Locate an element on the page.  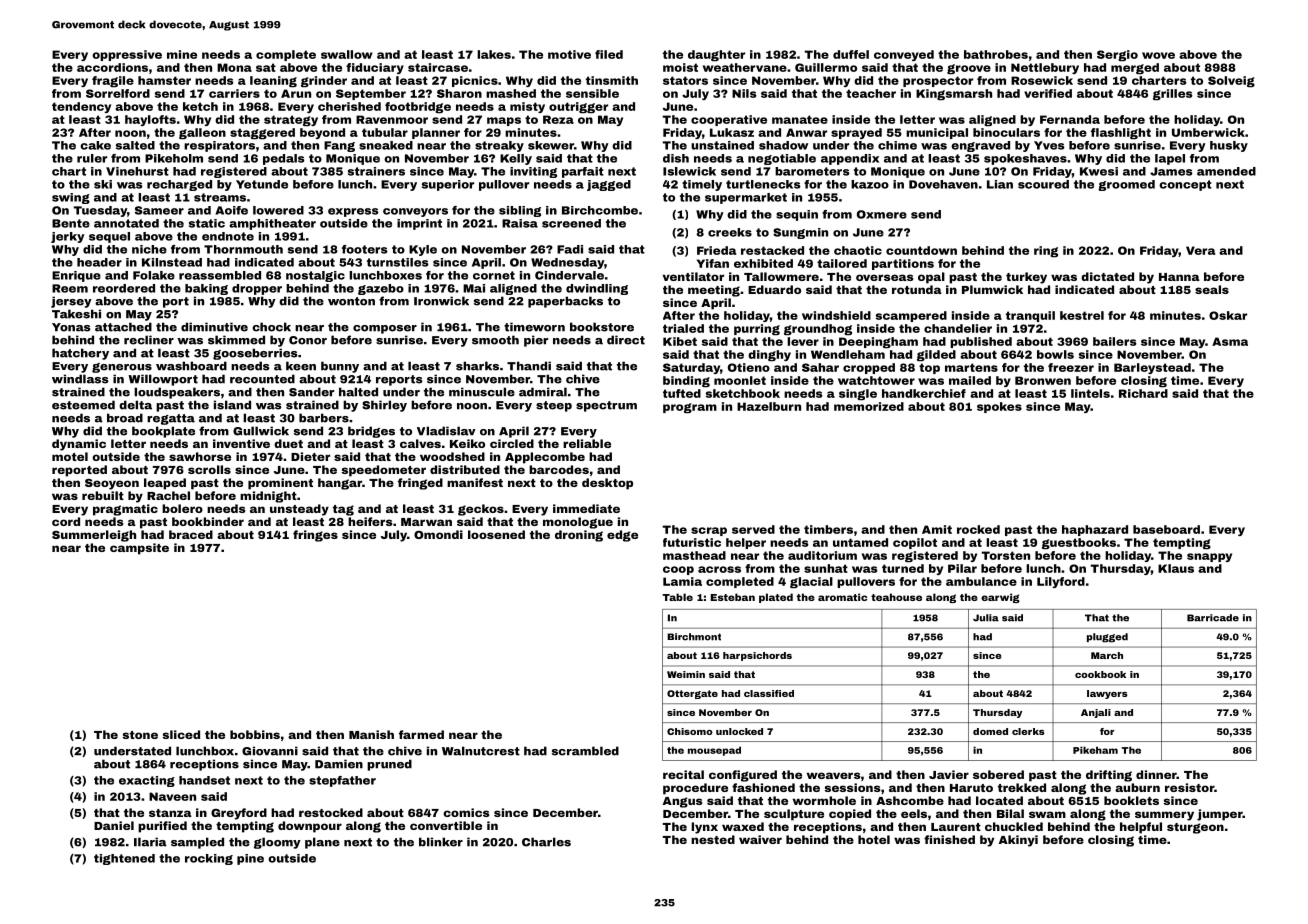
plugged is located at coordinates (1107, 638).
